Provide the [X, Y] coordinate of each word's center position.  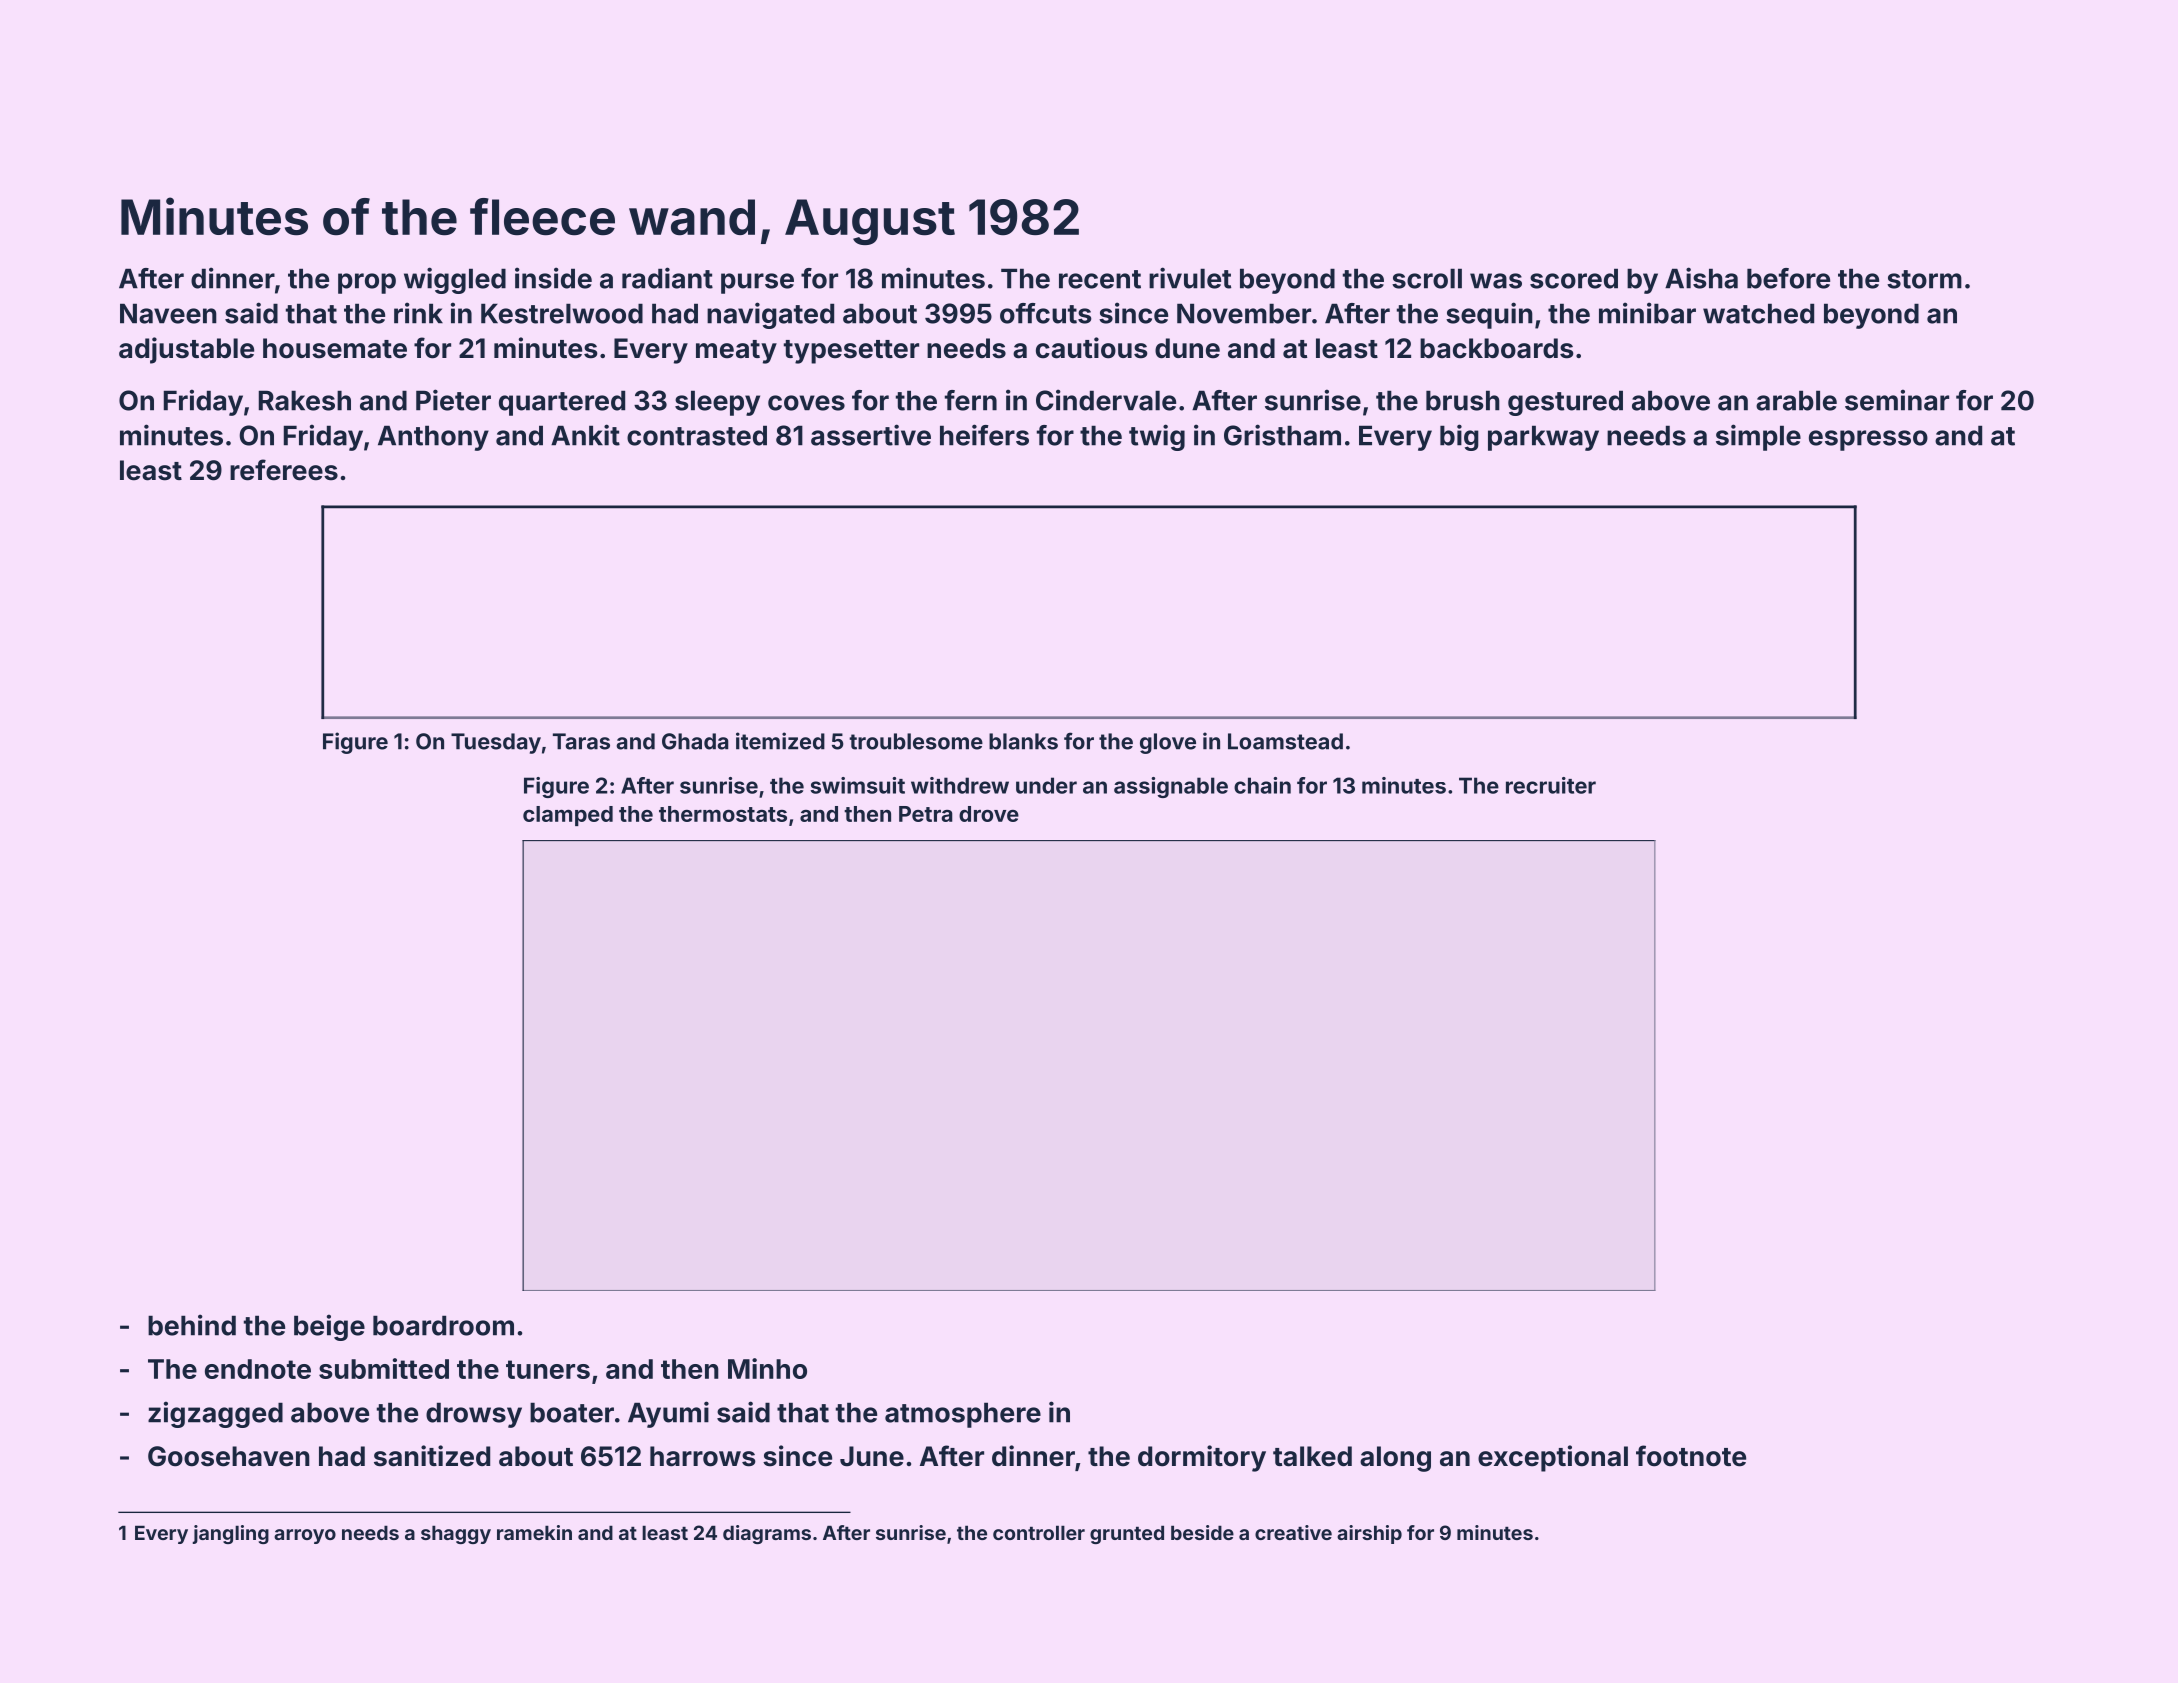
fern [971, 400]
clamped [568, 816]
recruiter [1551, 785]
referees [284, 470]
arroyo [305, 1536]
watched [1758, 314]
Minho [767, 1368]
